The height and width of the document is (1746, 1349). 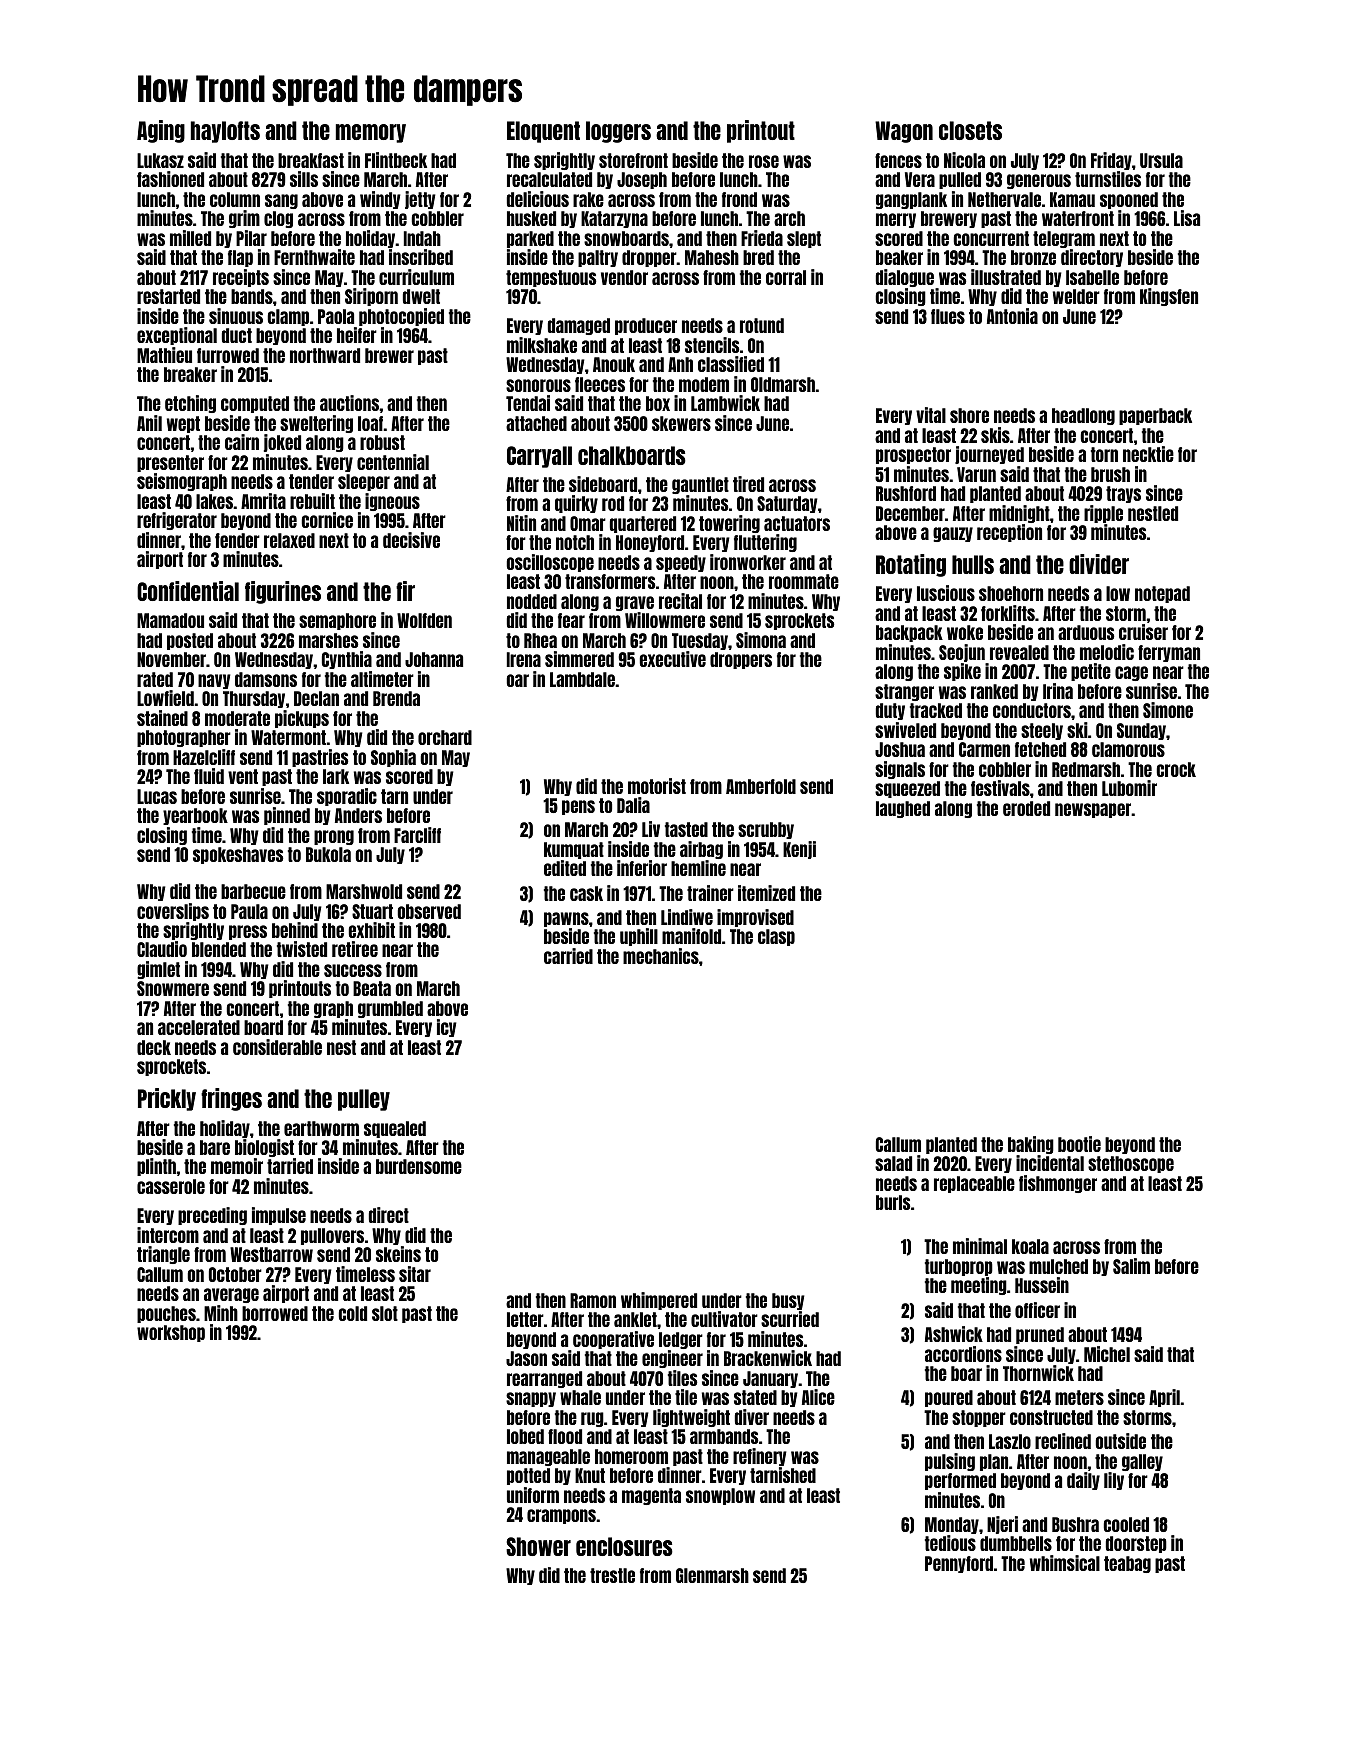 What do you see at coordinates (161, 131) in the document?
I see `Aging` at bounding box center [161, 131].
